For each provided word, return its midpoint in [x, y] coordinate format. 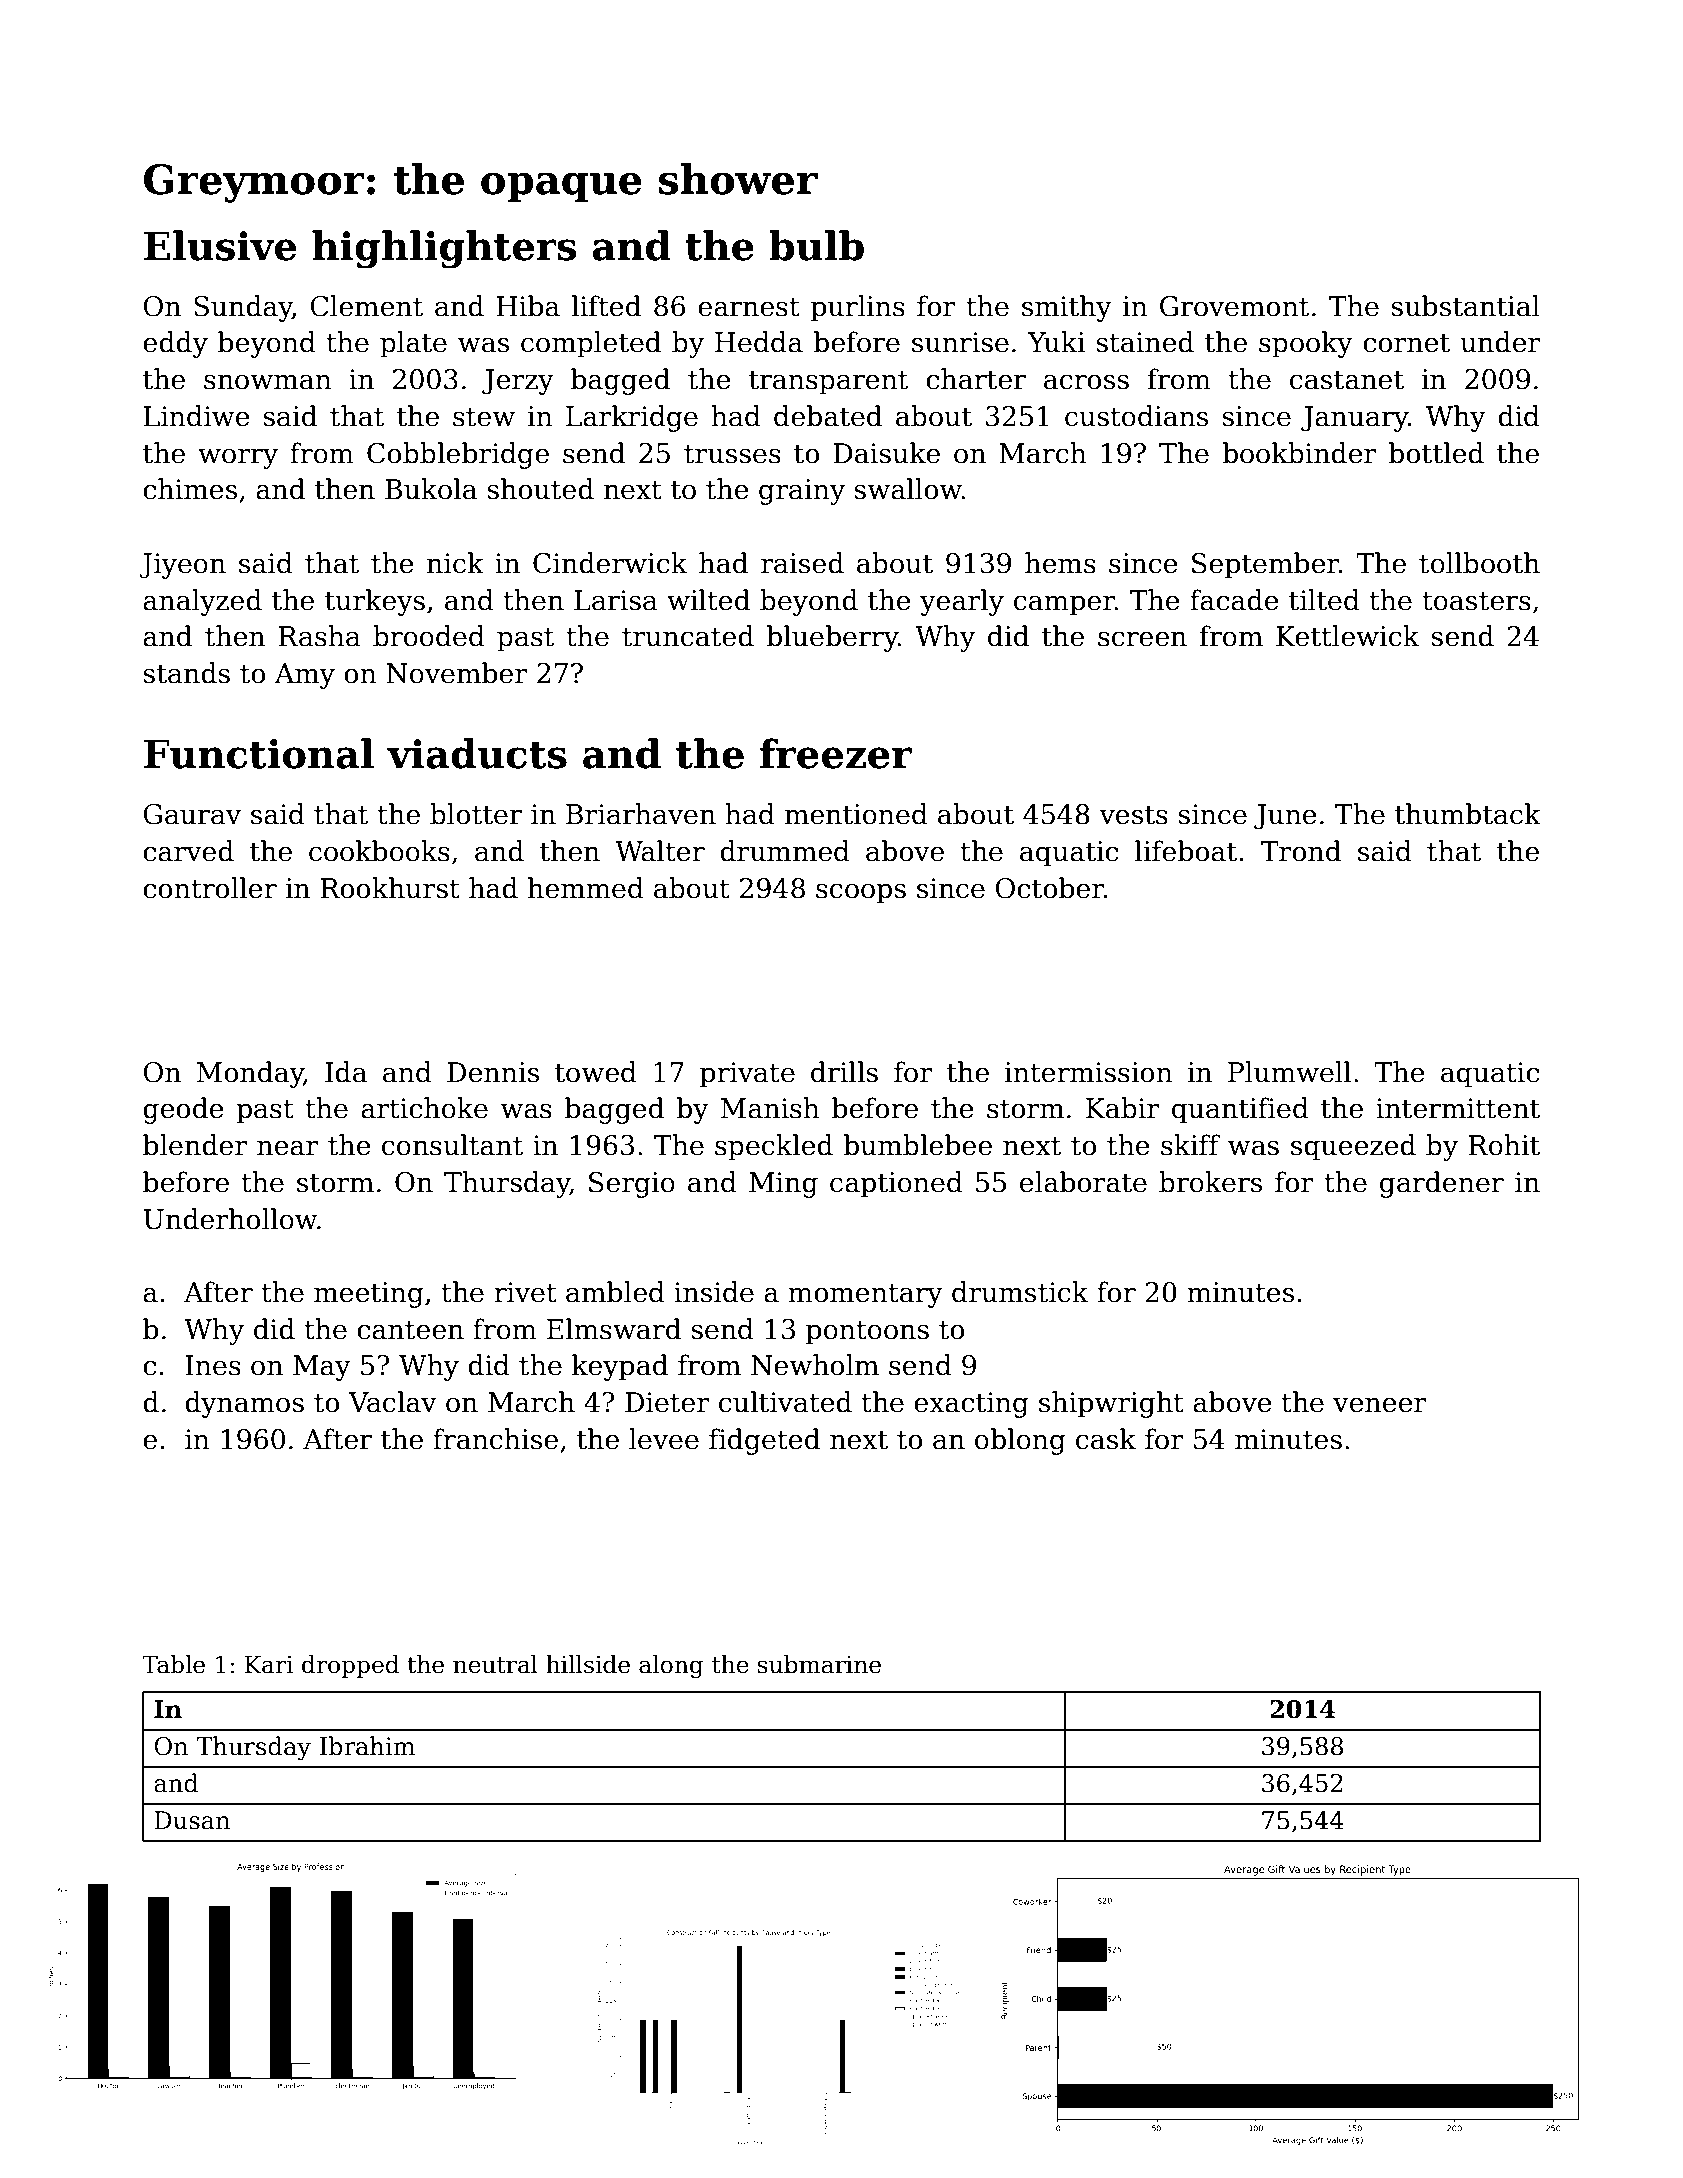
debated [828, 416]
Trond [1301, 851]
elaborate [1083, 1182]
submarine [819, 1664]
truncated [688, 636]
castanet [1347, 380]
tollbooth [1479, 563]
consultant [452, 1145]
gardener [1442, 1184]
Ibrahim [367, 1746]
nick [455, 563]
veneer [1379, 1405]
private [747, 1075]
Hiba [528, 306]
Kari [269, 1665]
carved [188, 851]
